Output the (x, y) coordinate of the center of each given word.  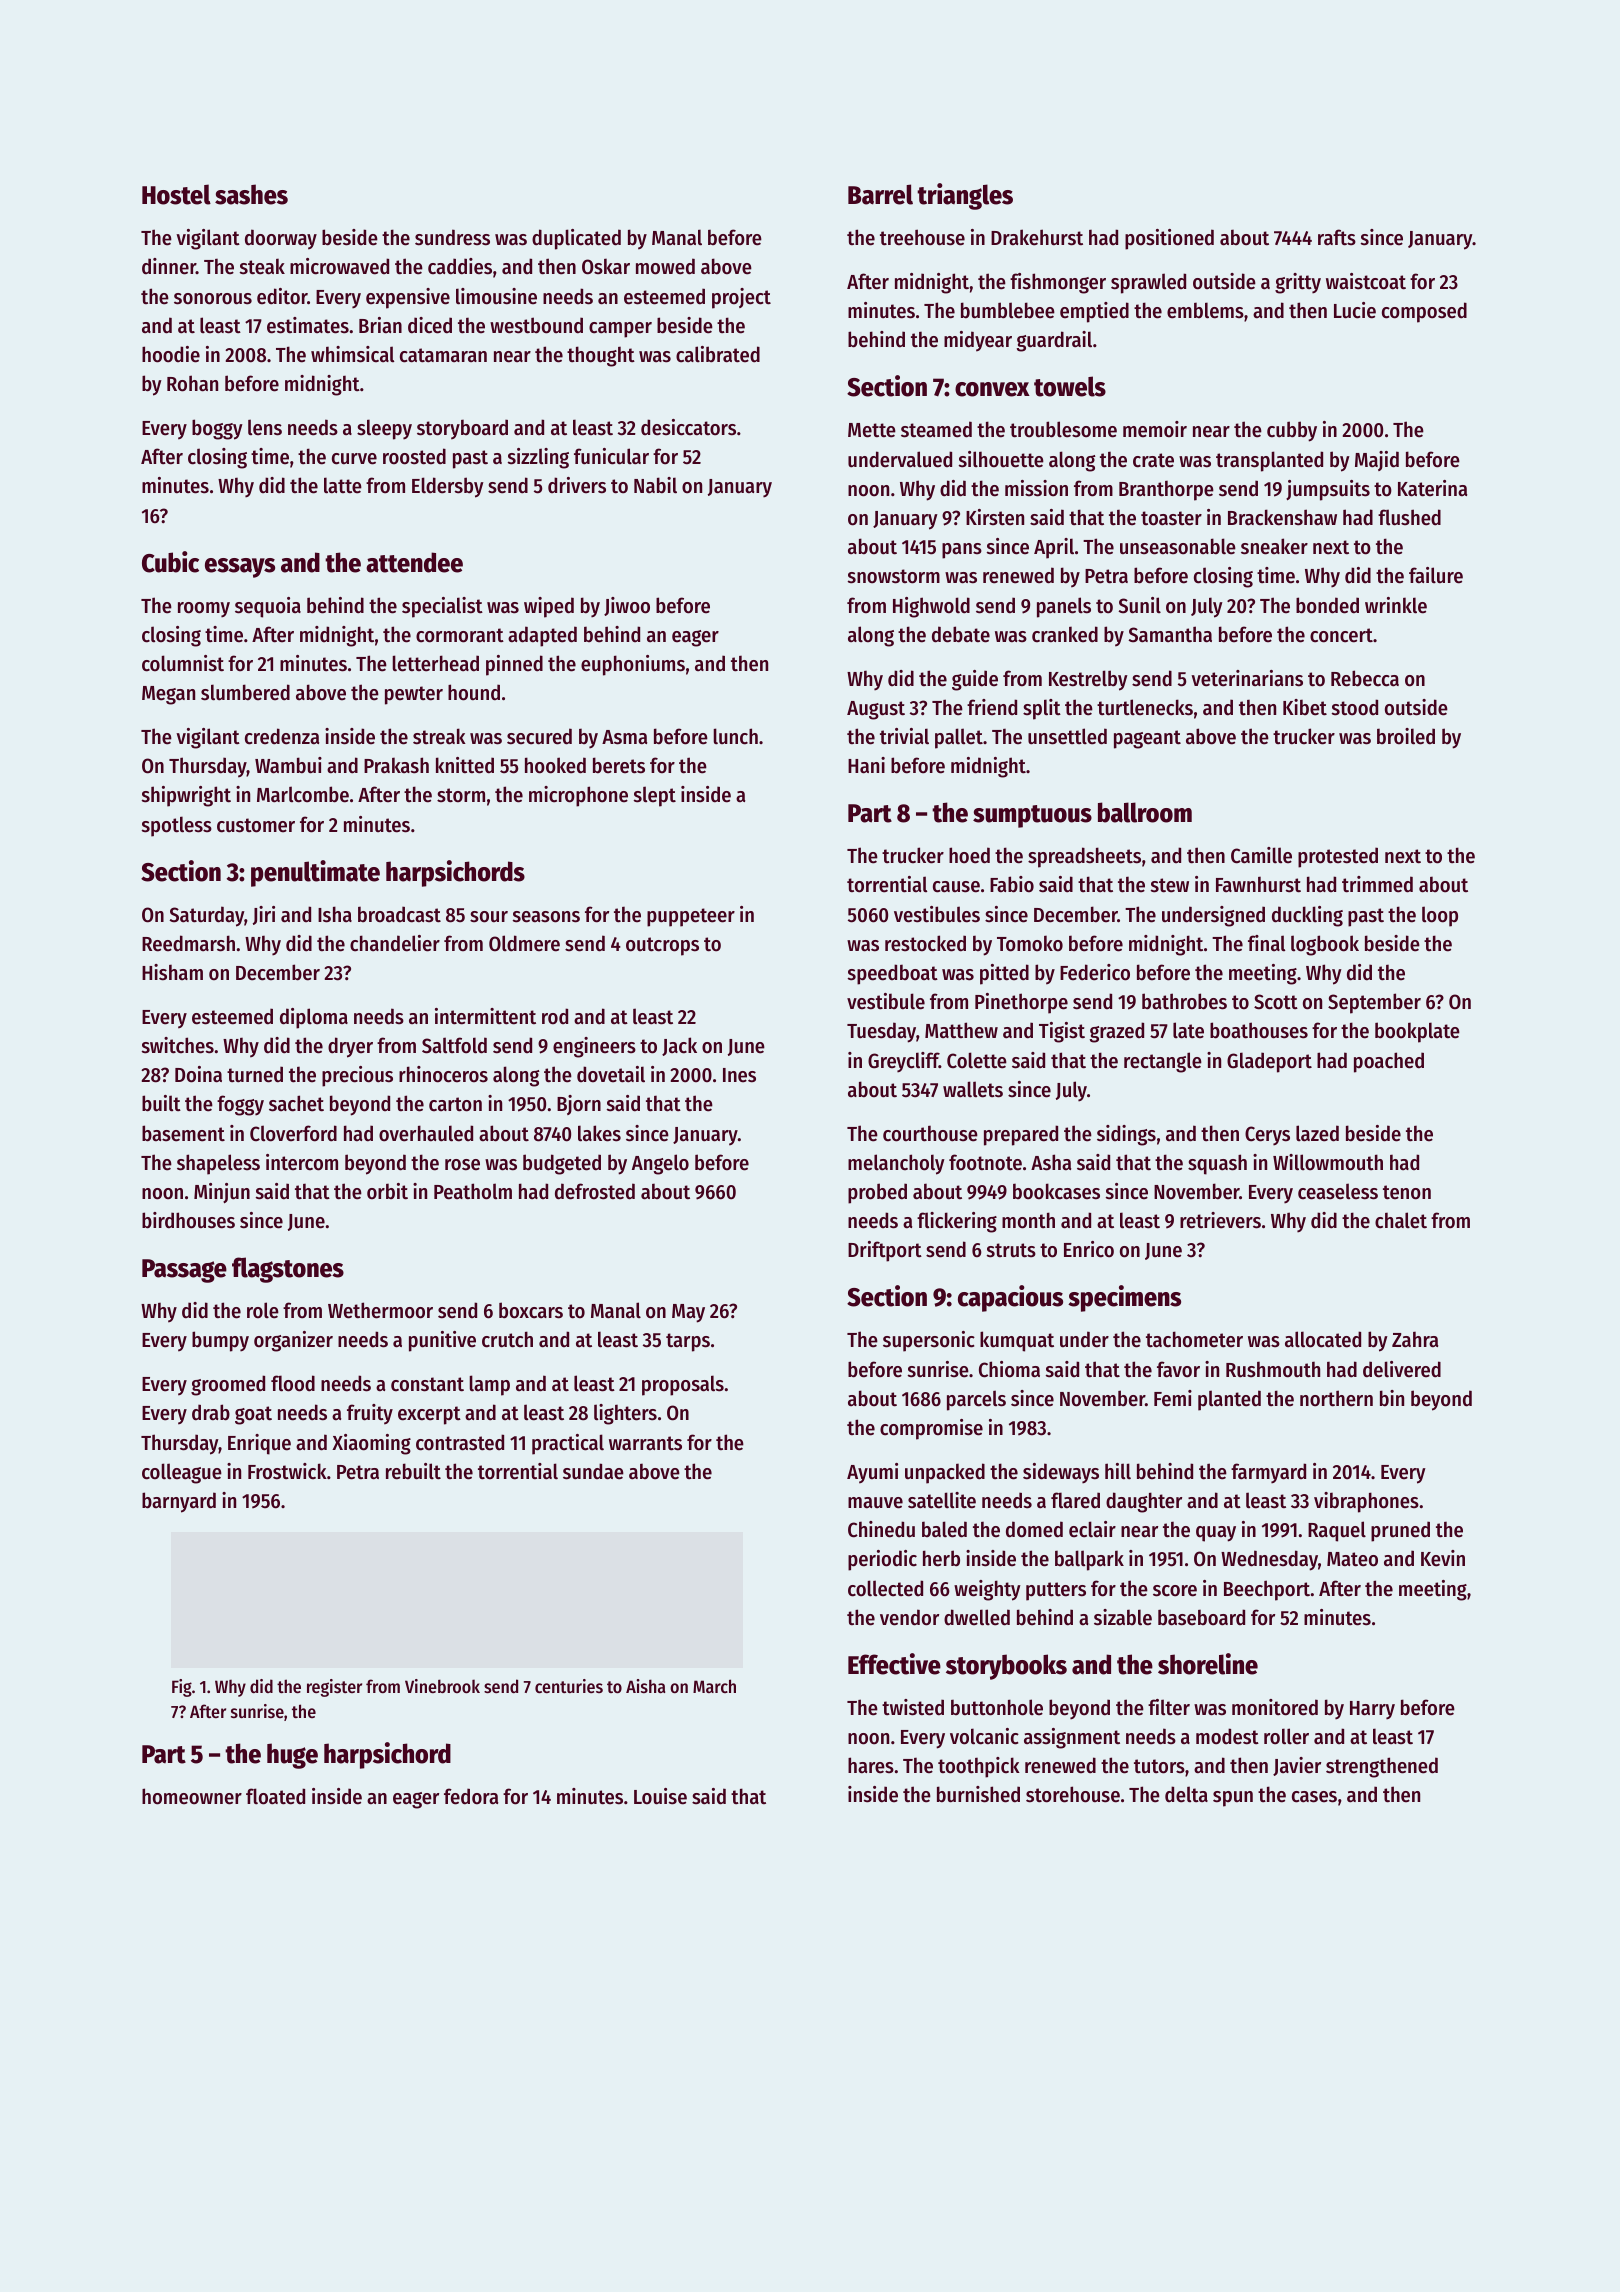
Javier (1297, 1766)
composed (1424, 312)
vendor (909, 1617)
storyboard (462, 429)
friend (992, 707)
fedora (471, 1796)
